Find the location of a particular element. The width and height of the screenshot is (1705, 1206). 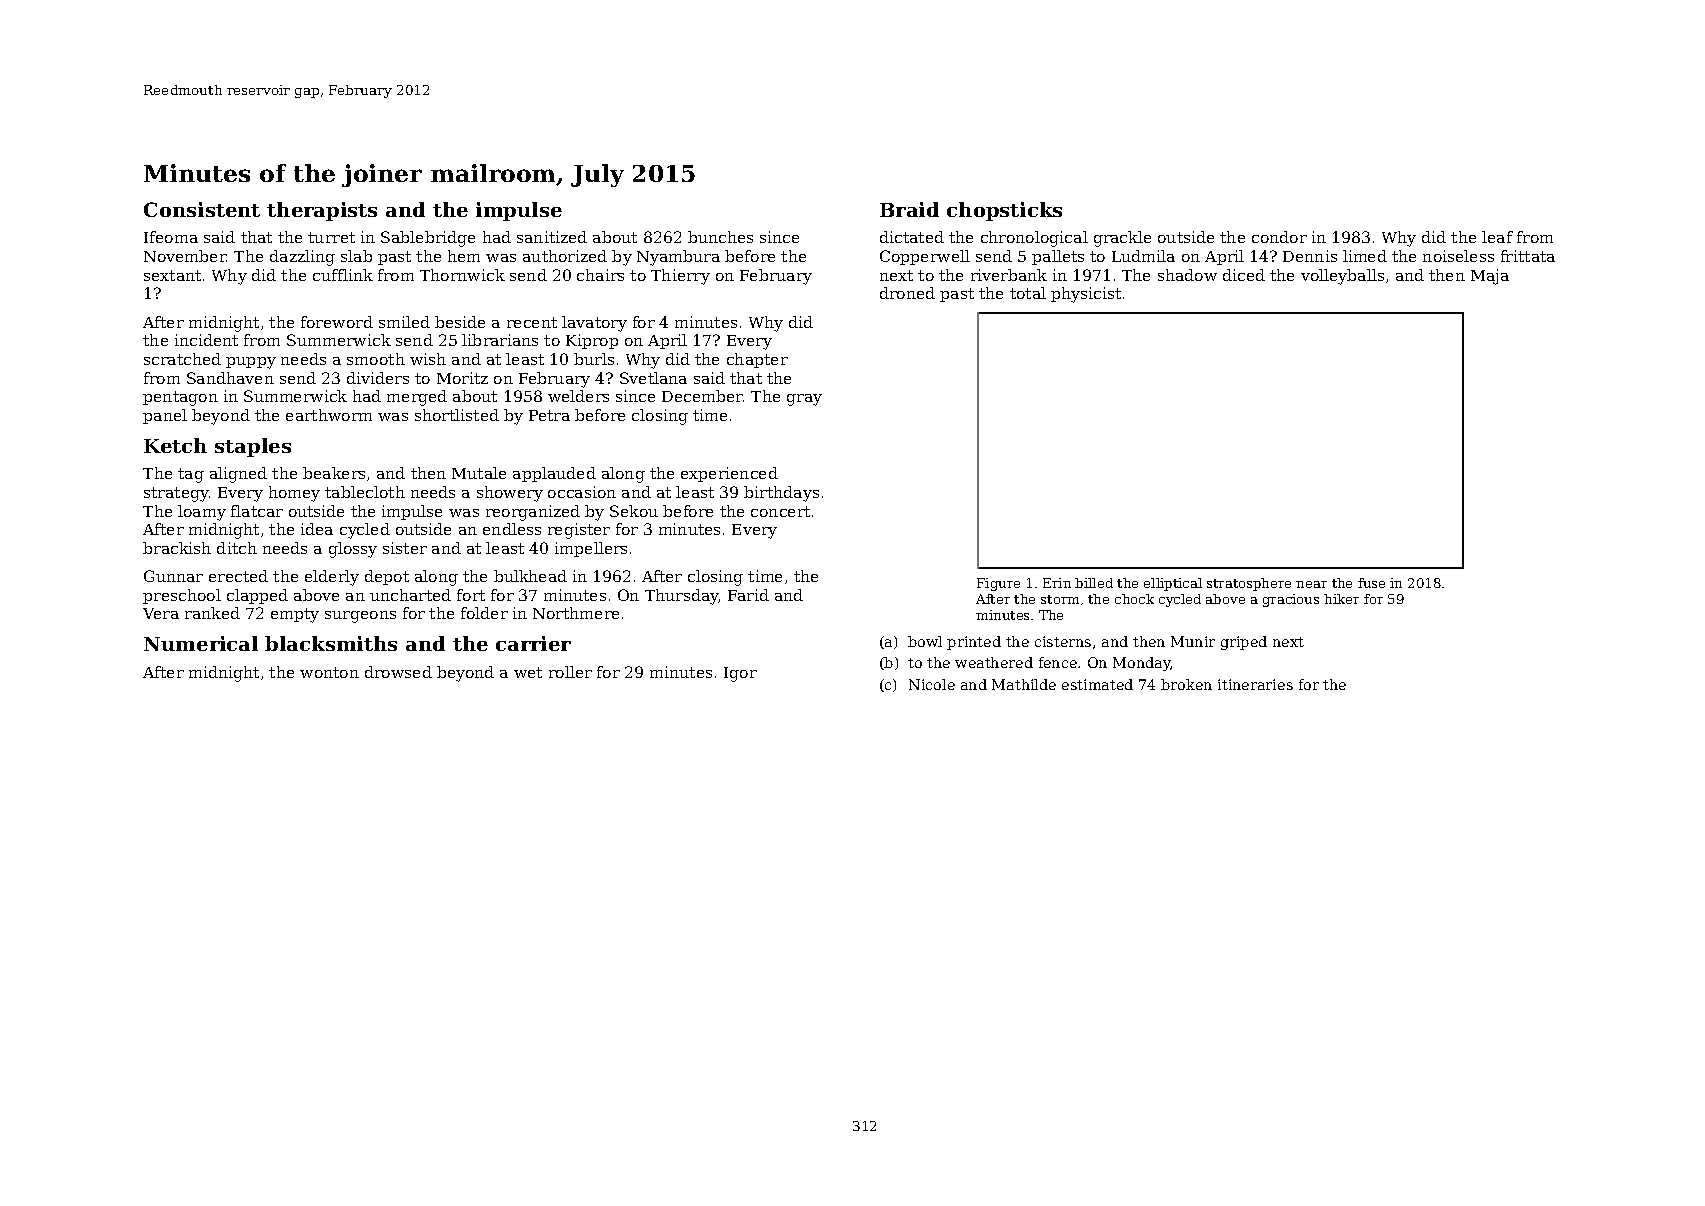

chapter is located at coordinates (757, 360).
